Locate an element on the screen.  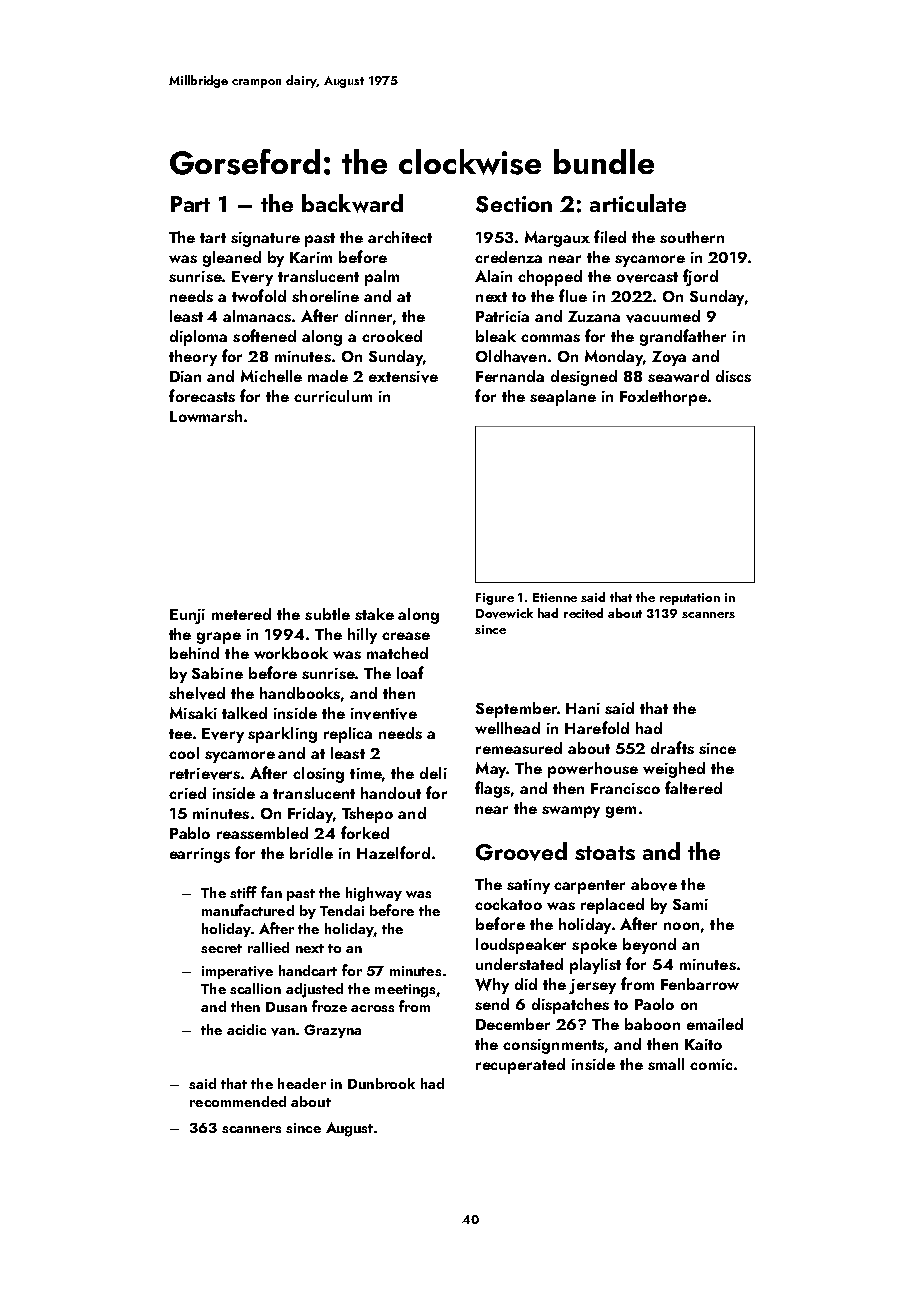
drafts is located at coordinates (672, 747).
